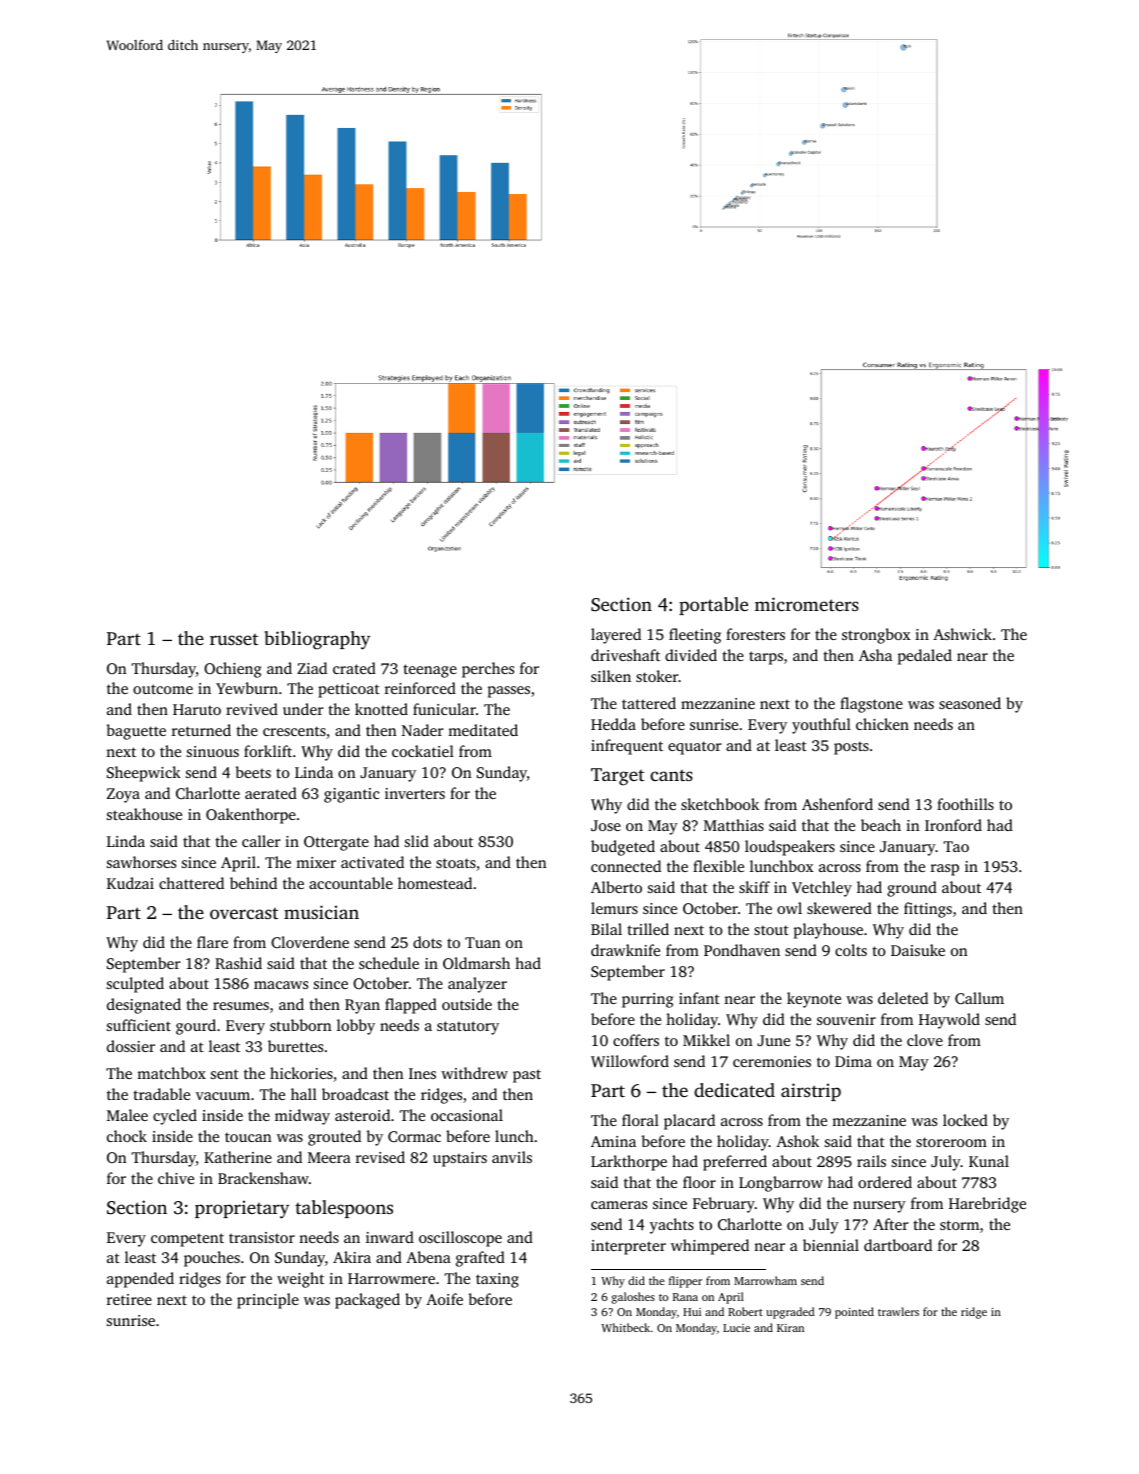  What do you see at coordinates (140, 1280) in the image?
I see `appended` at bounding box center [140, 1280].
